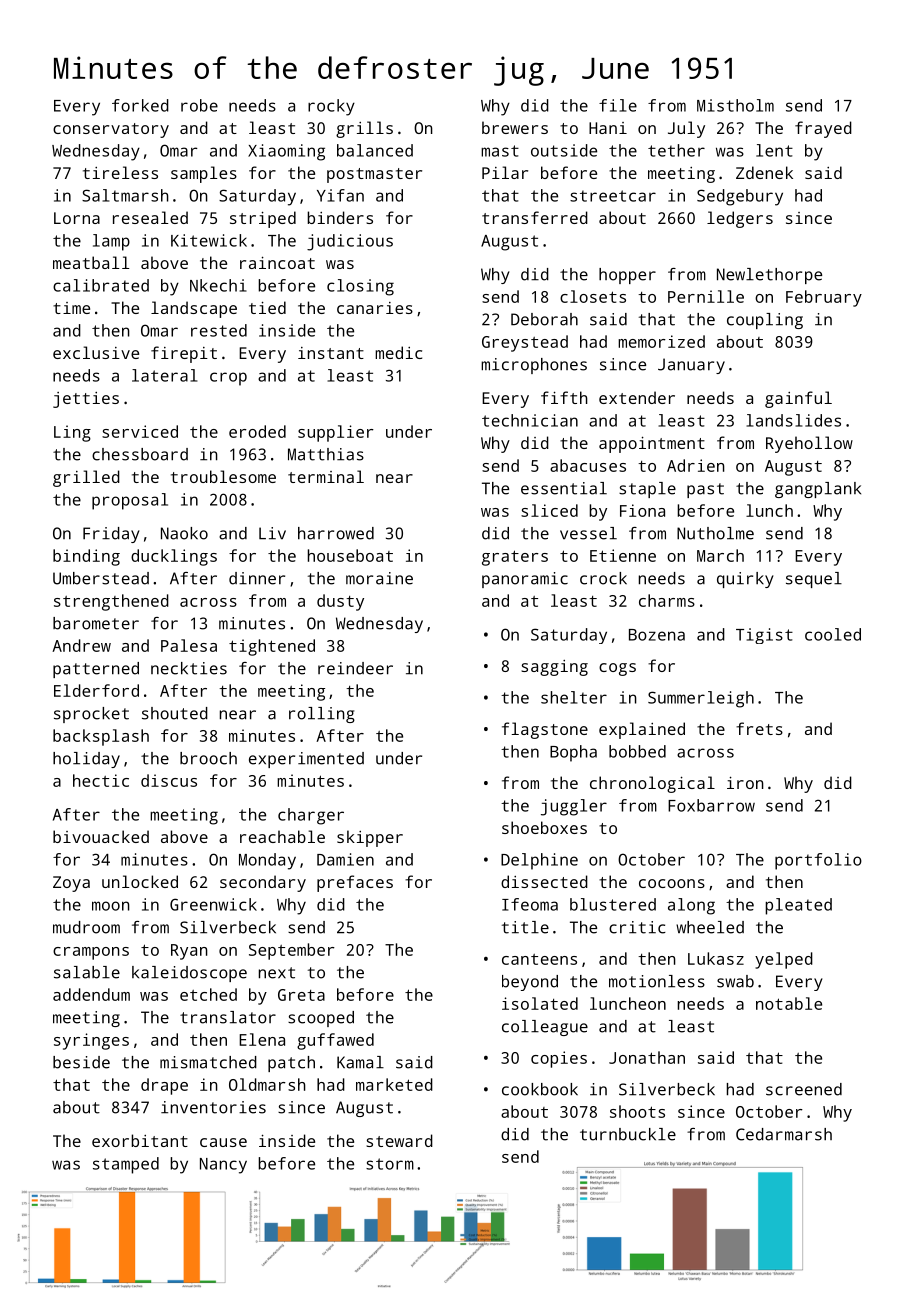 The image size is (924, 1308). Describe the element at coordinates (204, 174) in the screenshot. I see `samples` at that location.
